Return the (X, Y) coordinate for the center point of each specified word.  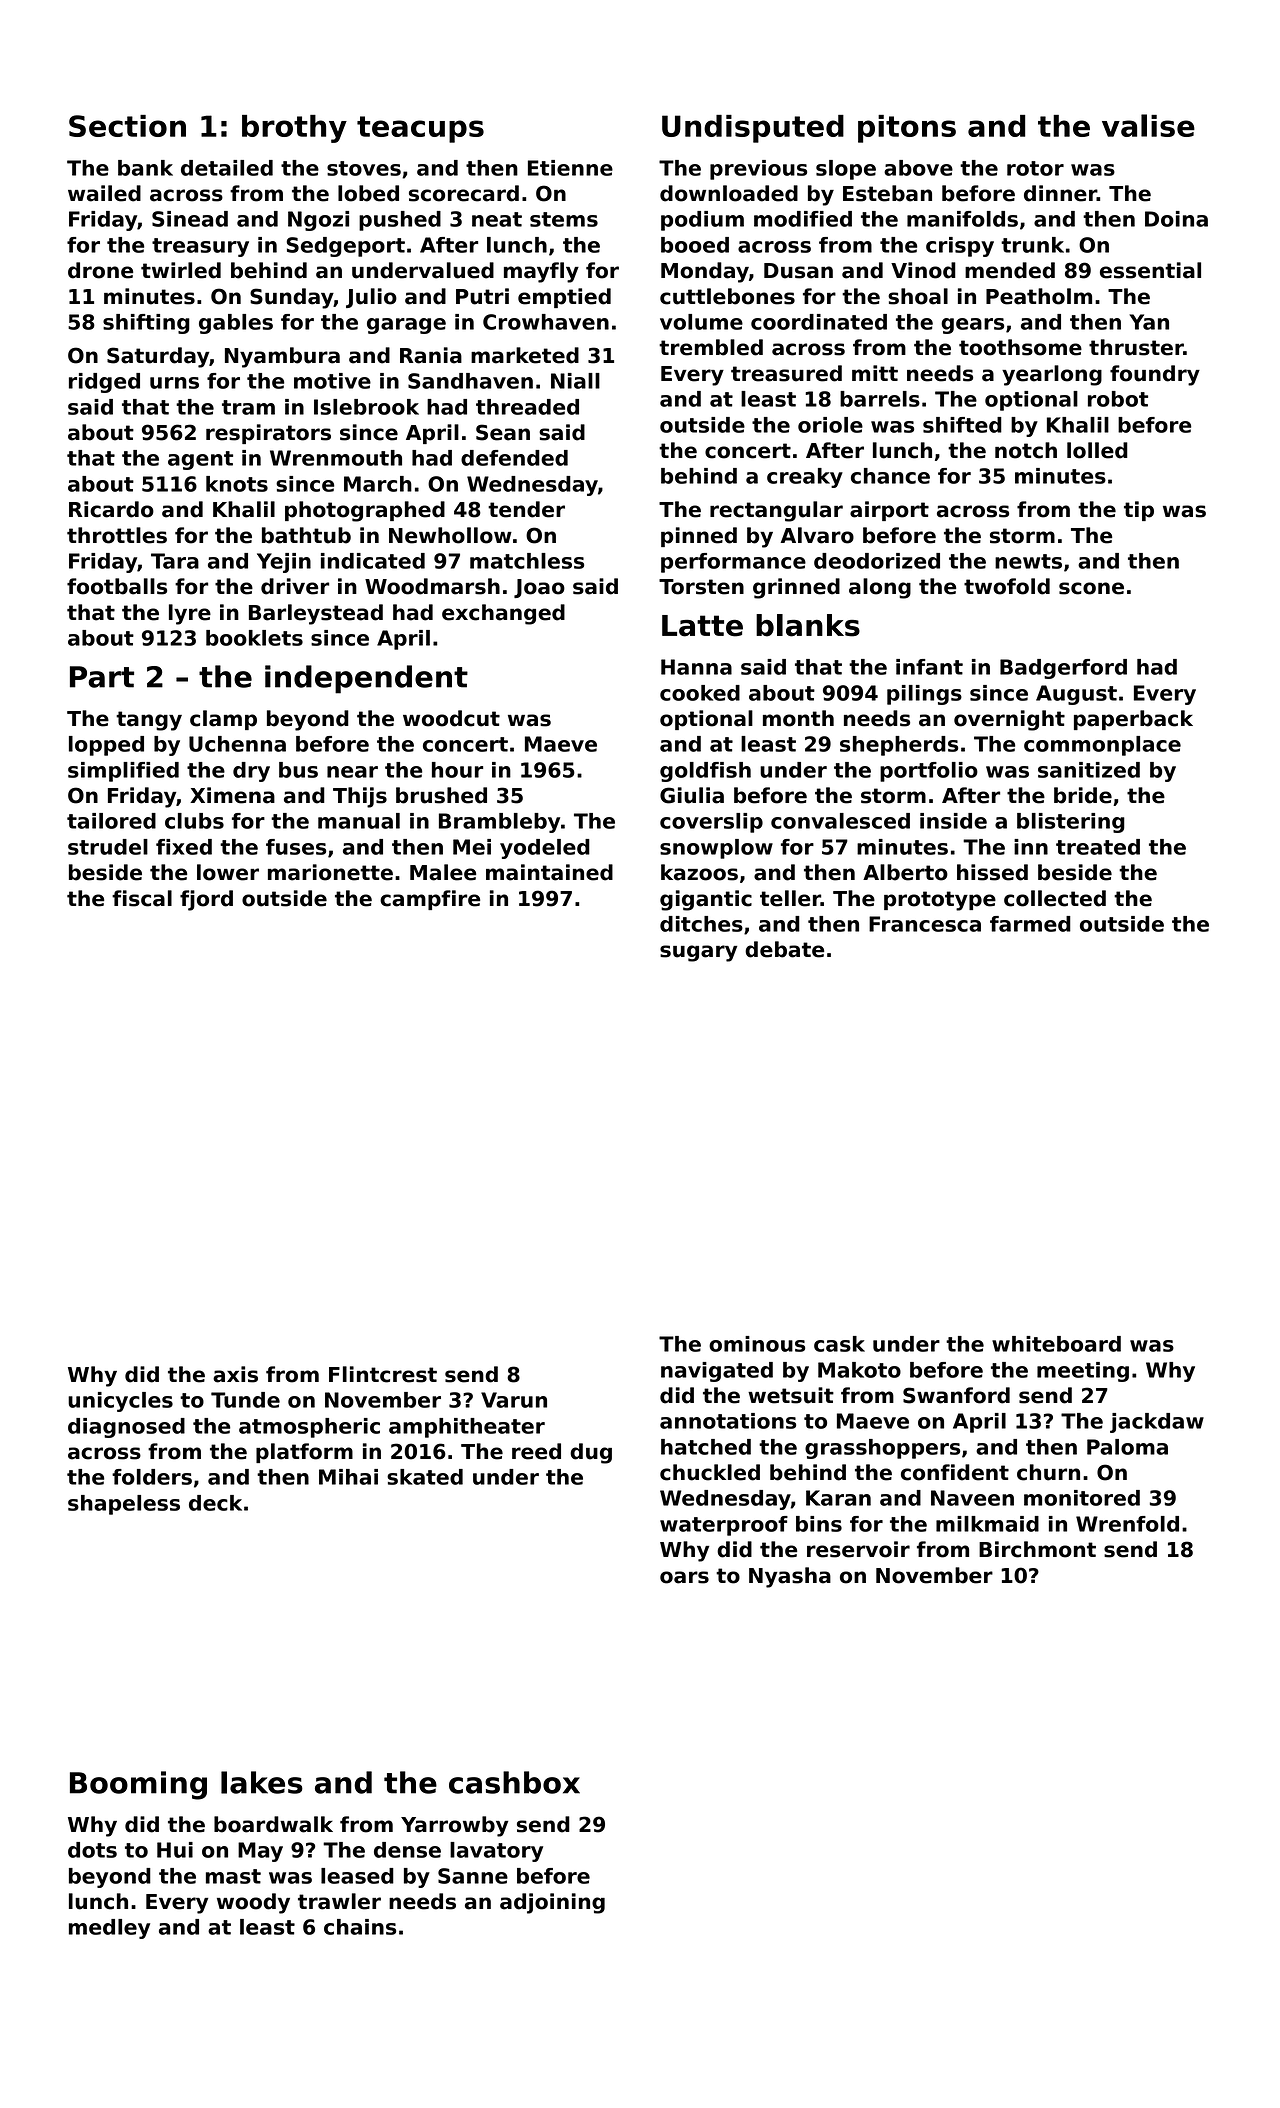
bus (298, 770)
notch (1026, 450)
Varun (514, 1400)
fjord (206, 900)
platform (304, 1453)
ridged (104, 383)
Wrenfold (1127, 1524)
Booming (138, 1785)
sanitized (1089, 770)
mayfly (541, 272)
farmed (1030, 924)
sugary (698, 953)
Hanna (696, 667)
